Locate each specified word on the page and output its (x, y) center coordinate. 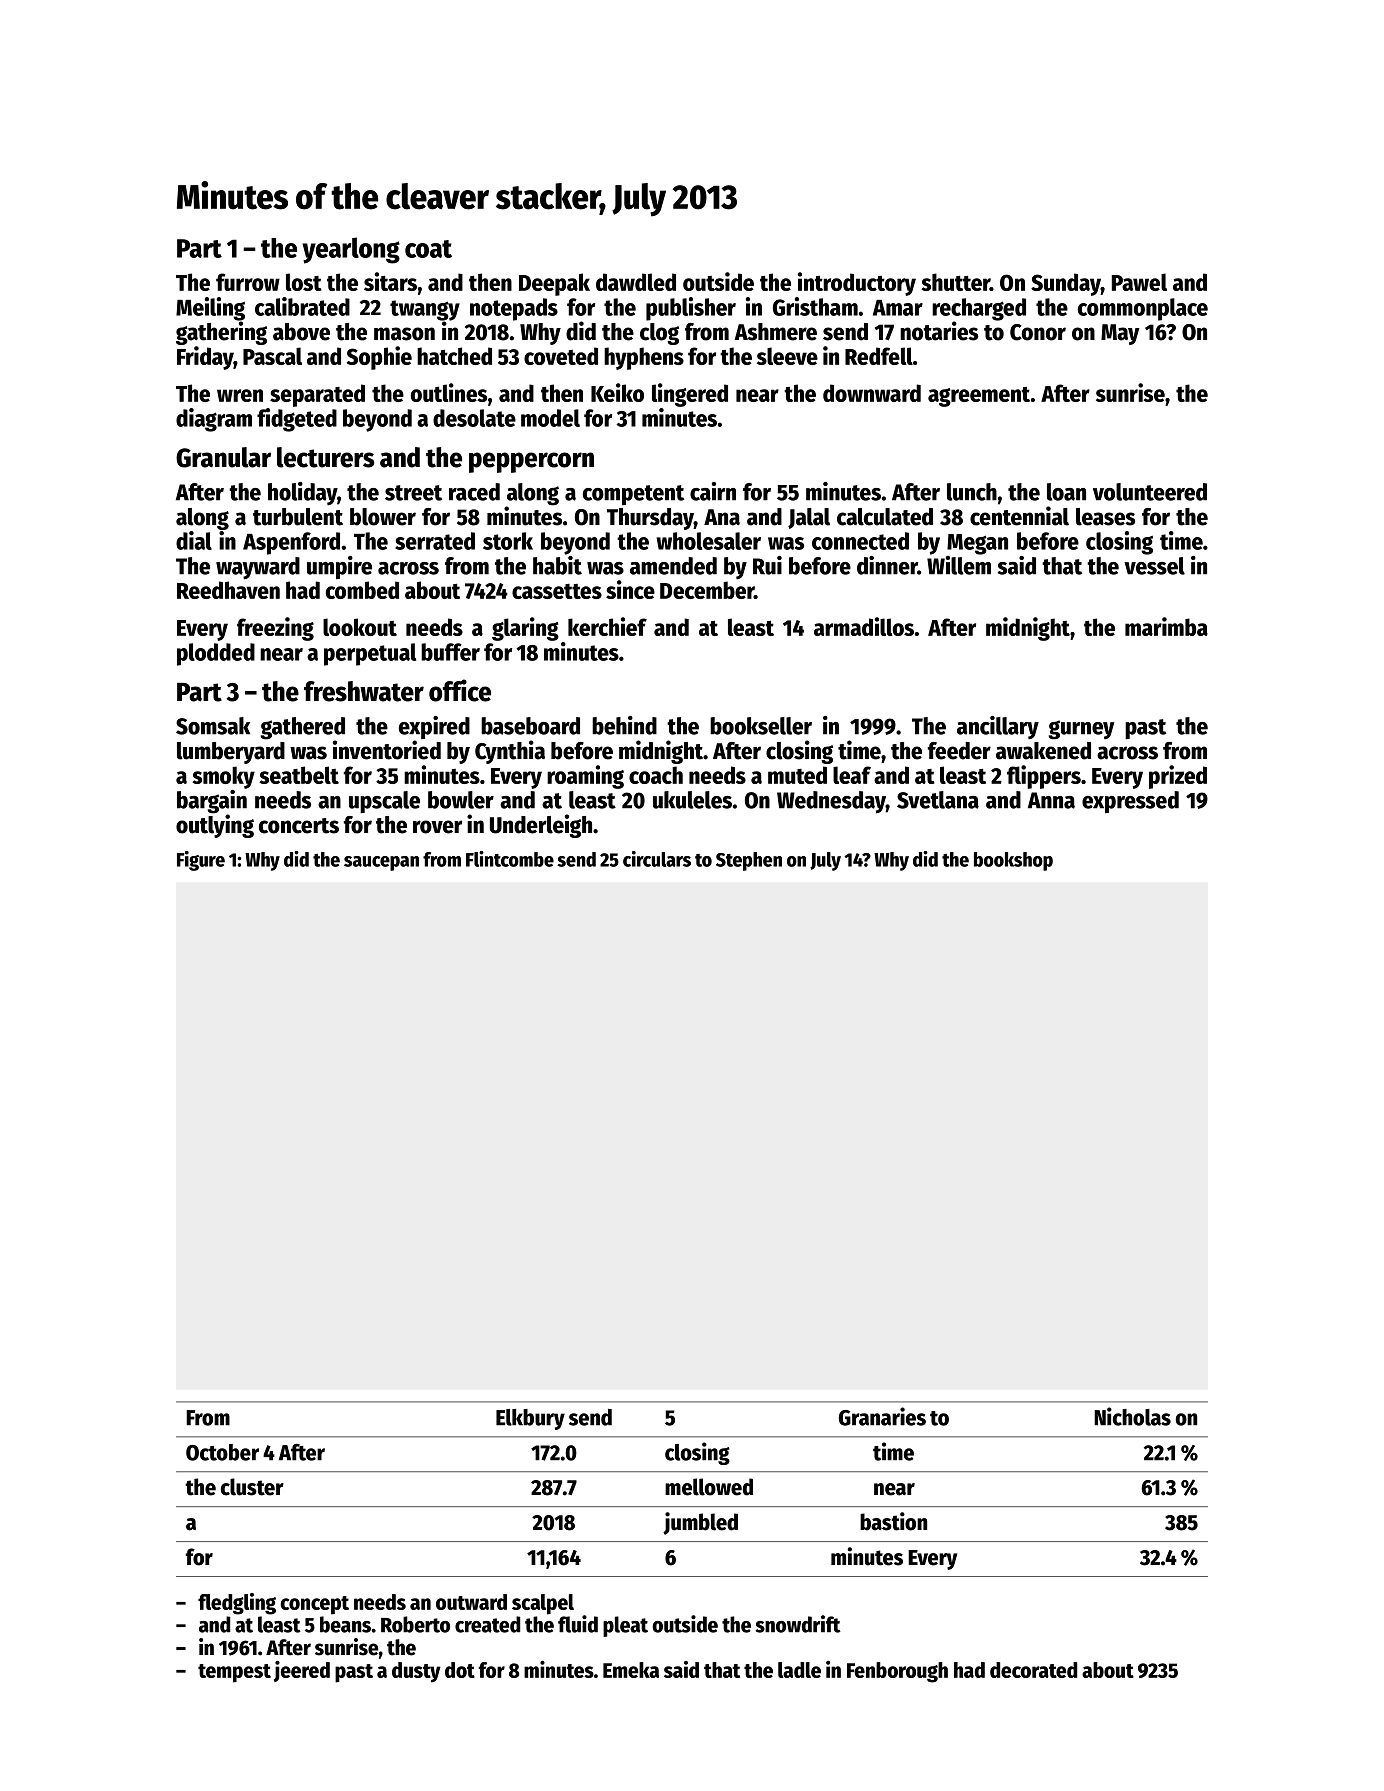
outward (471, 1602)
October (222, 1452)
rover (437, 827)
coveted (561, 356)
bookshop (1013, 861)
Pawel (1139, 282)
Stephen (749, 861)
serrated (435, 541)
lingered (690, 395)
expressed (1130, 802)
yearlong (351, 250)
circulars (657, 859)
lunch (972, 492)
